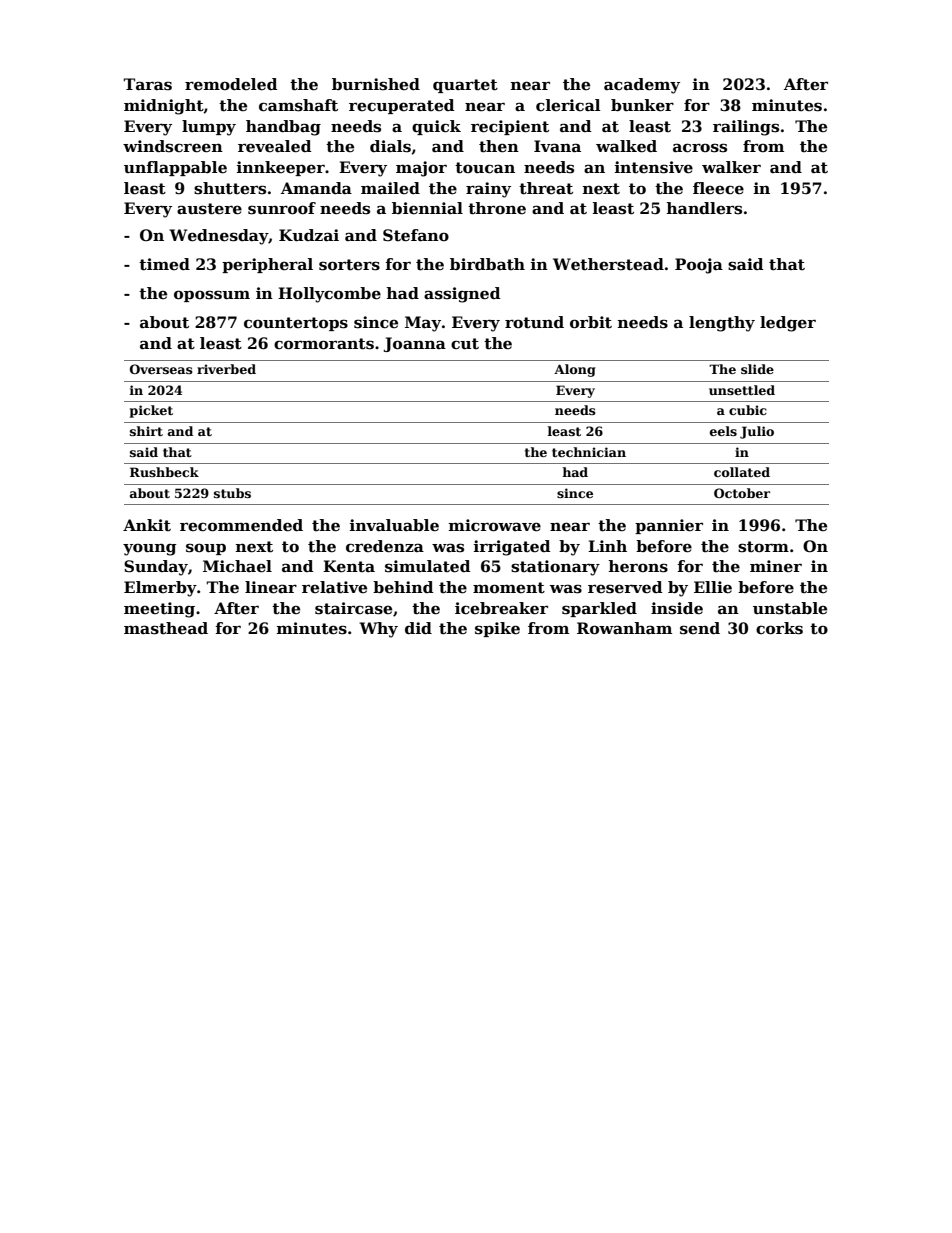 This screenshot has width=952, height=1233. I want to click on bunker, so click(642, 105).
